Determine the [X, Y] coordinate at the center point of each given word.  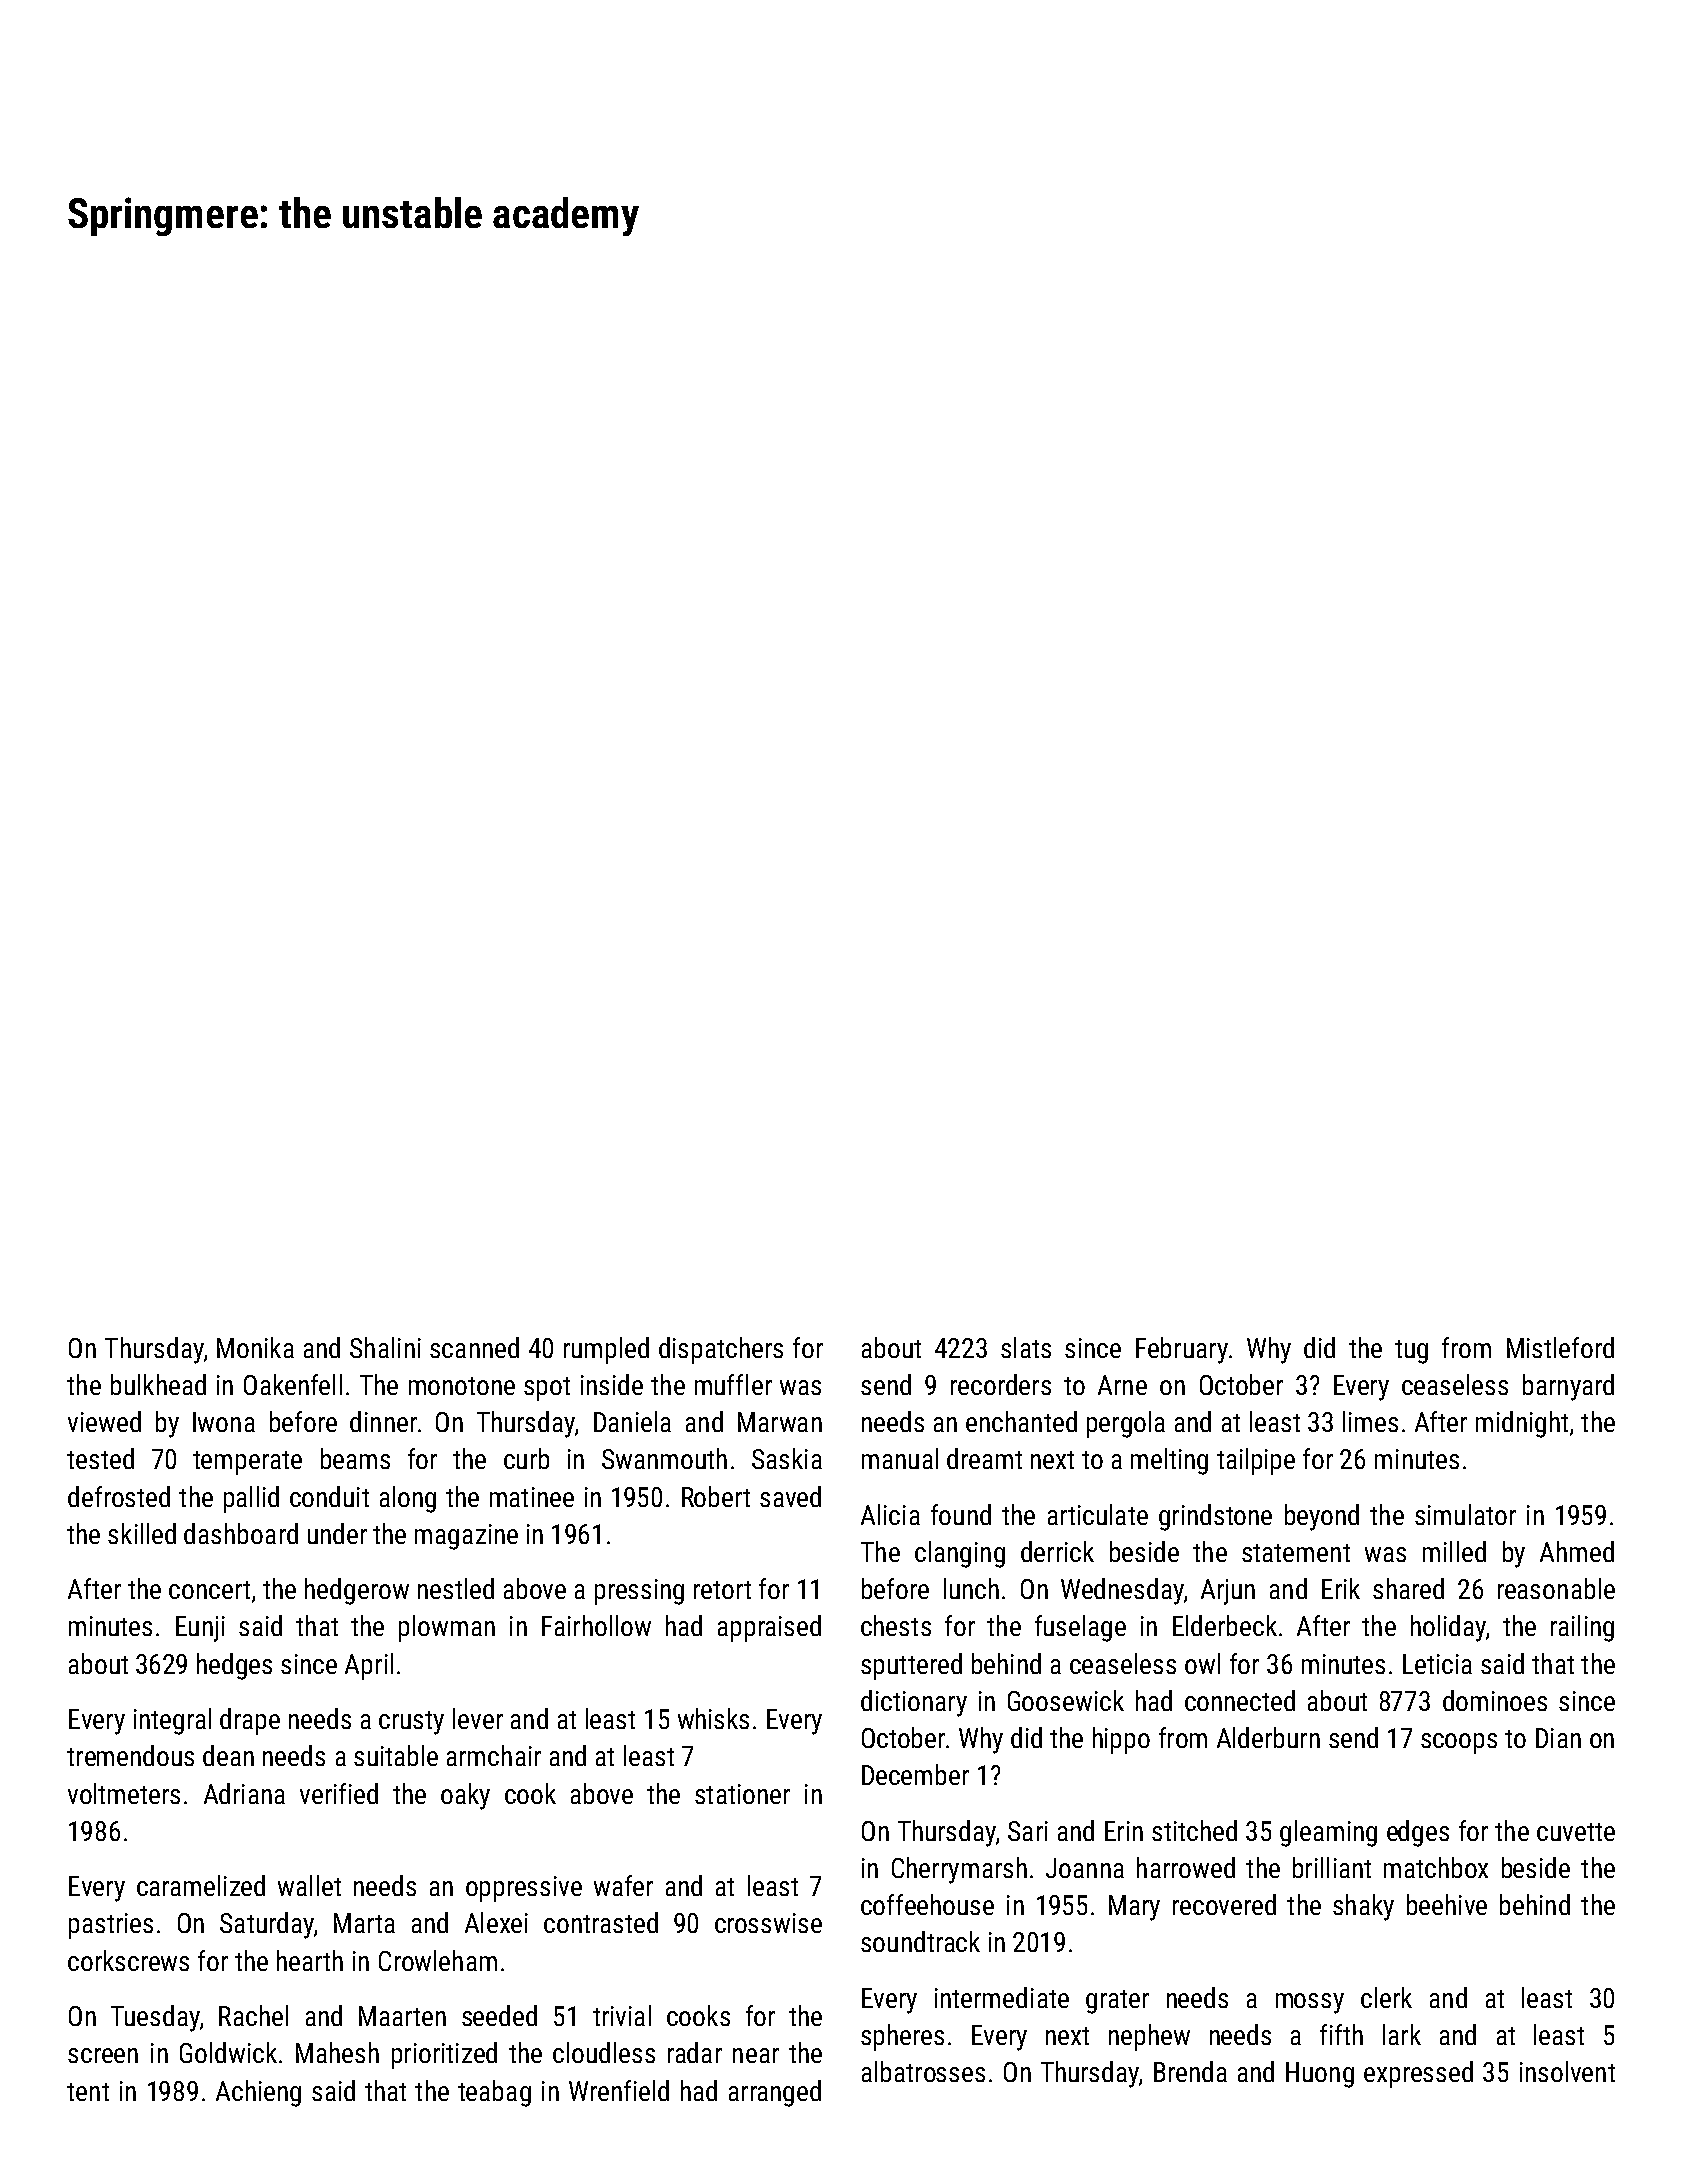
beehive [1447, 1904]
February [1182, 1350]
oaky [465, 1796]
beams [355, 1458]
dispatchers [721, 1350]
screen [103, 2055]
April [369, 1666]
